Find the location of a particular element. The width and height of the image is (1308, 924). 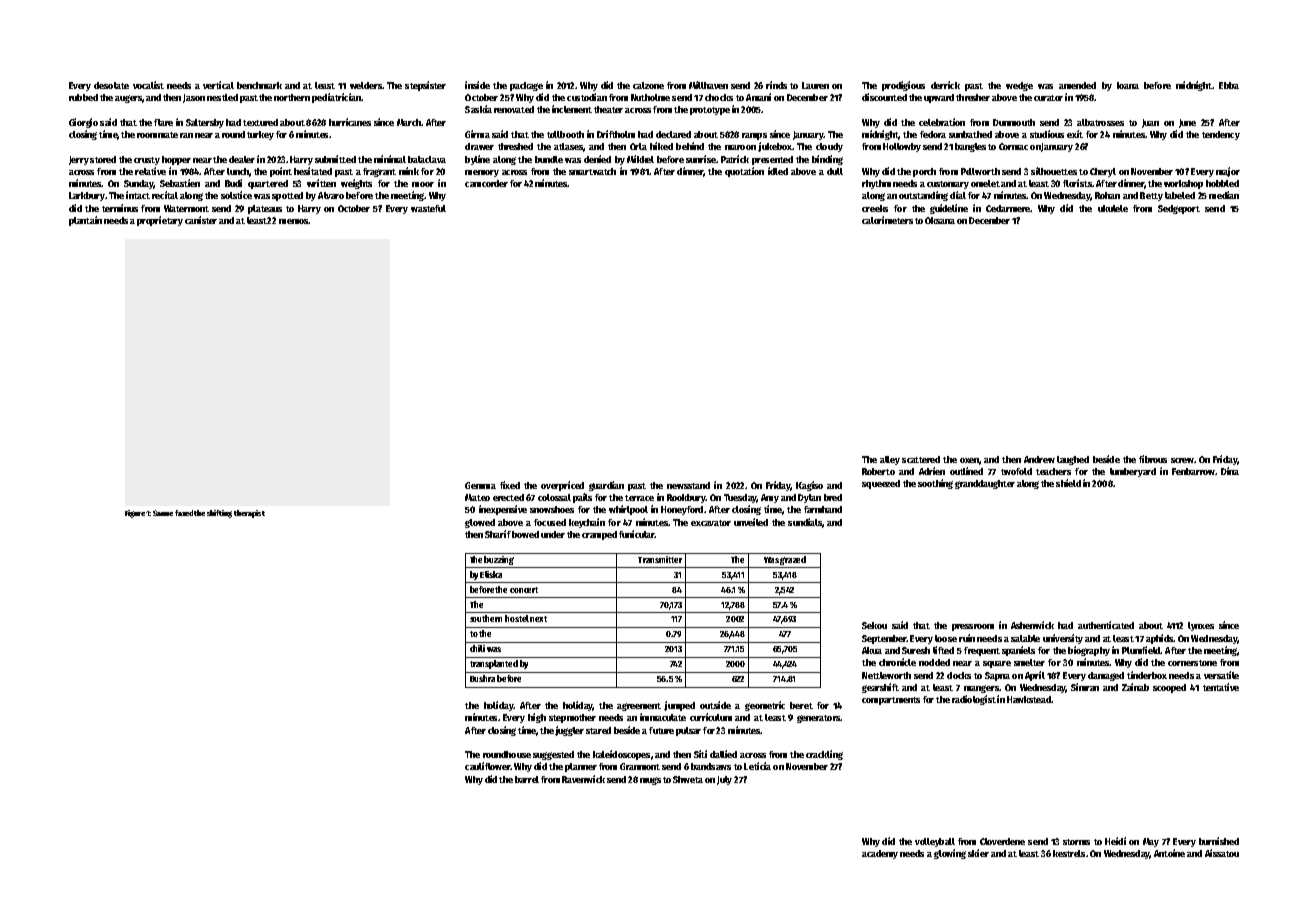

amended is located at coordinates (1077, 85).
